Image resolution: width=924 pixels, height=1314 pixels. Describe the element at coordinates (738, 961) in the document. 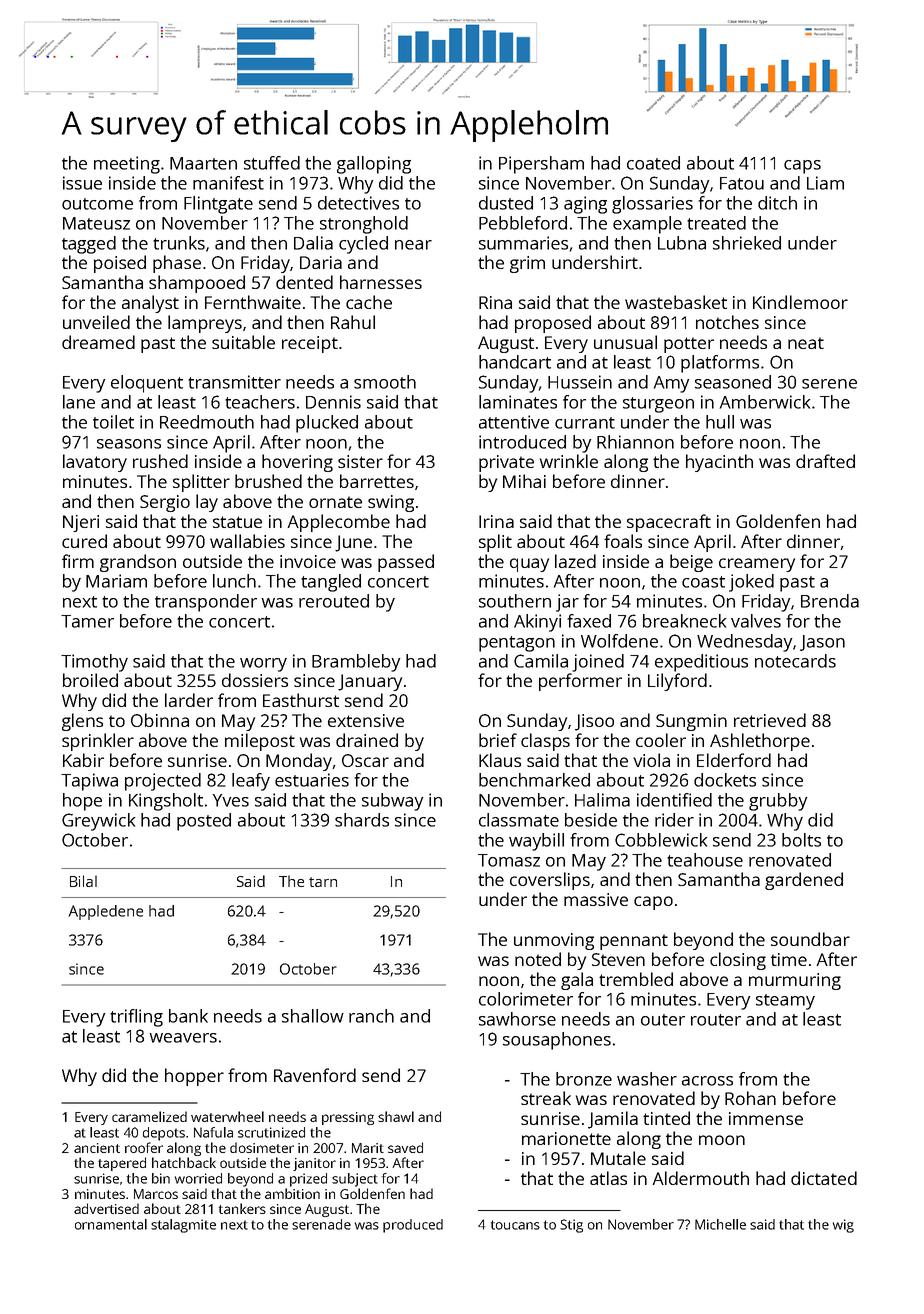

I see `closing` at that location.
